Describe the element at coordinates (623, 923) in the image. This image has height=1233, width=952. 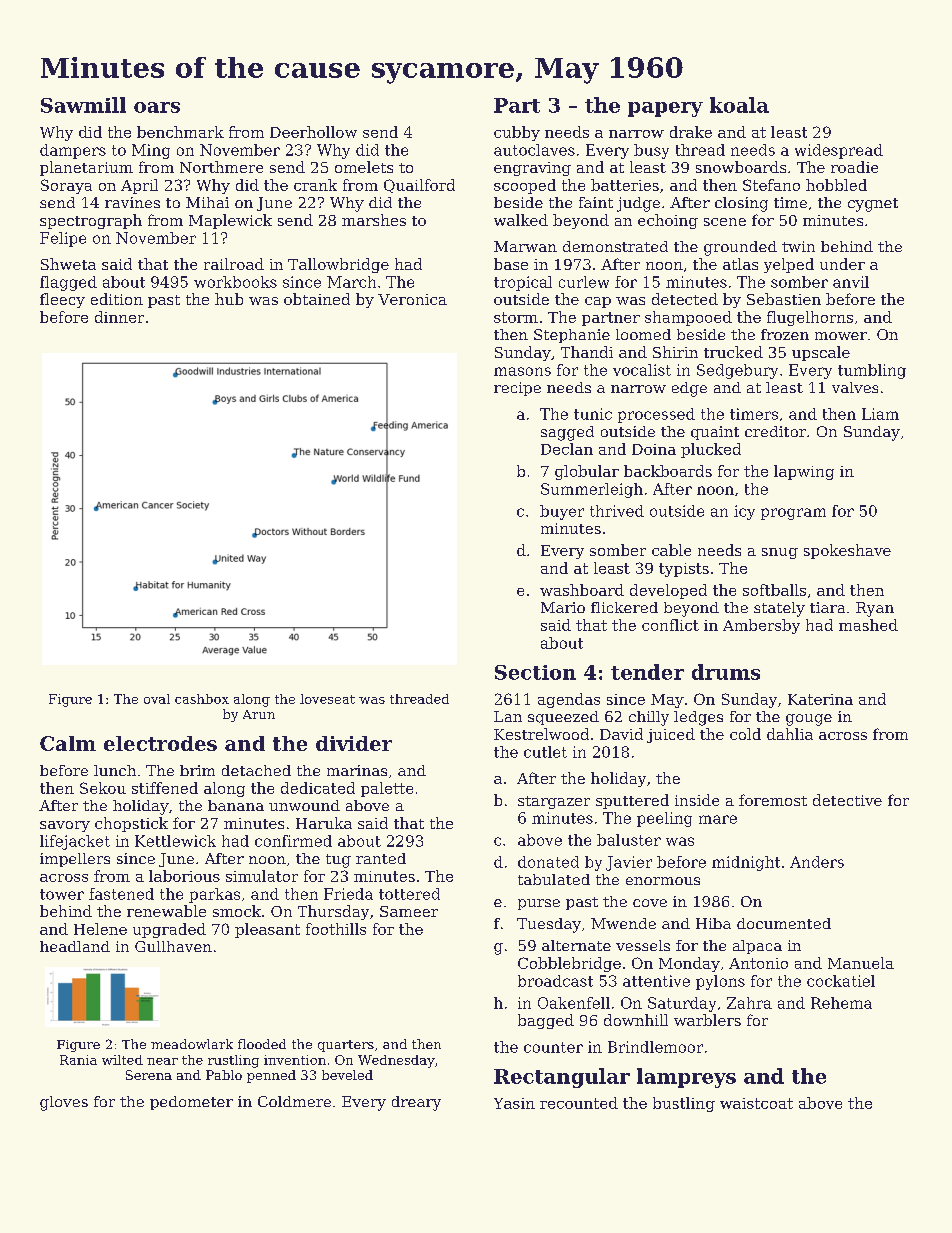
I see `Mwende` at that location.
